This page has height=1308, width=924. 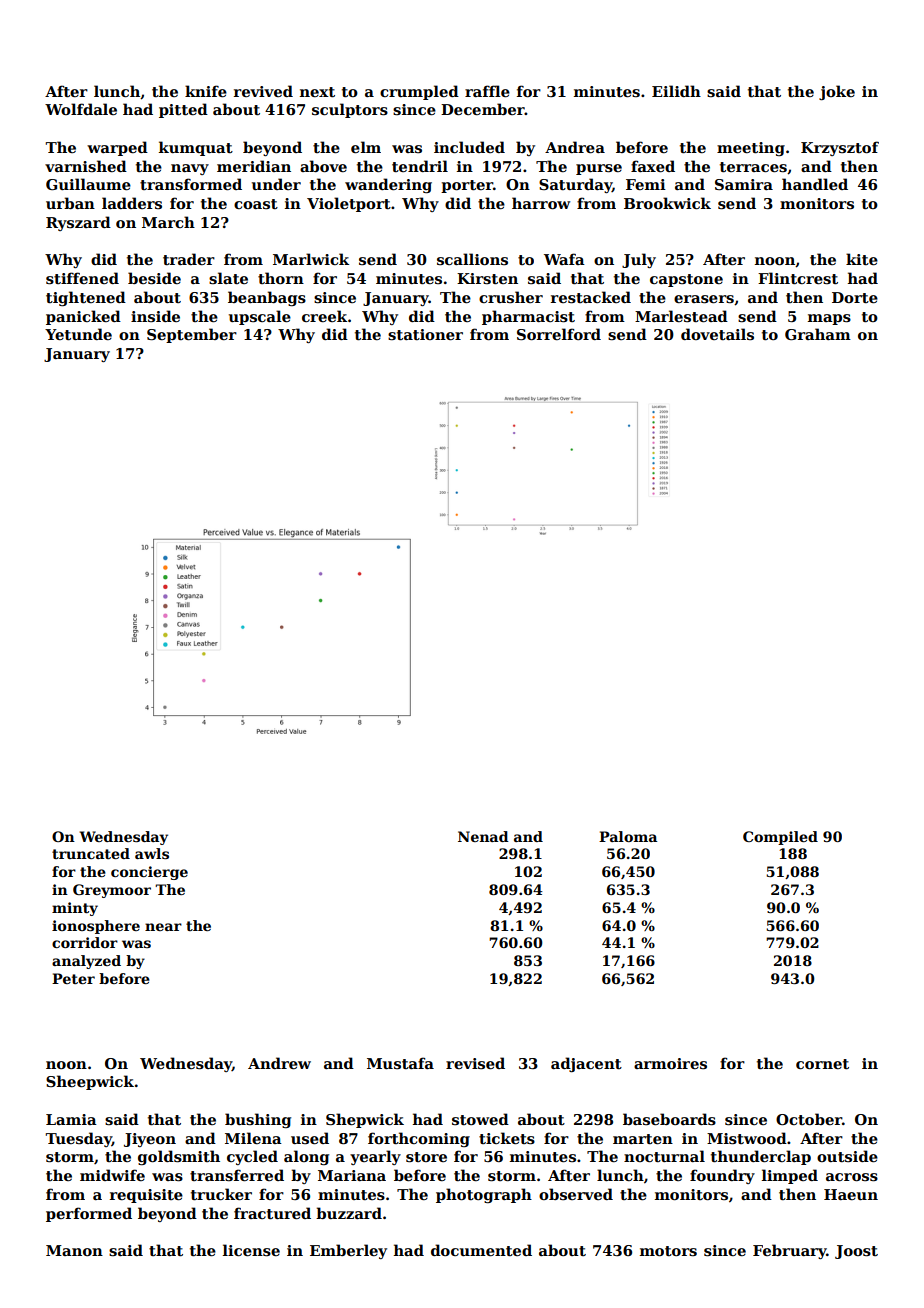 What do you see at coordinates (576, 1194) in the page?
I see `observed` at bounding box center [576, 1194].
